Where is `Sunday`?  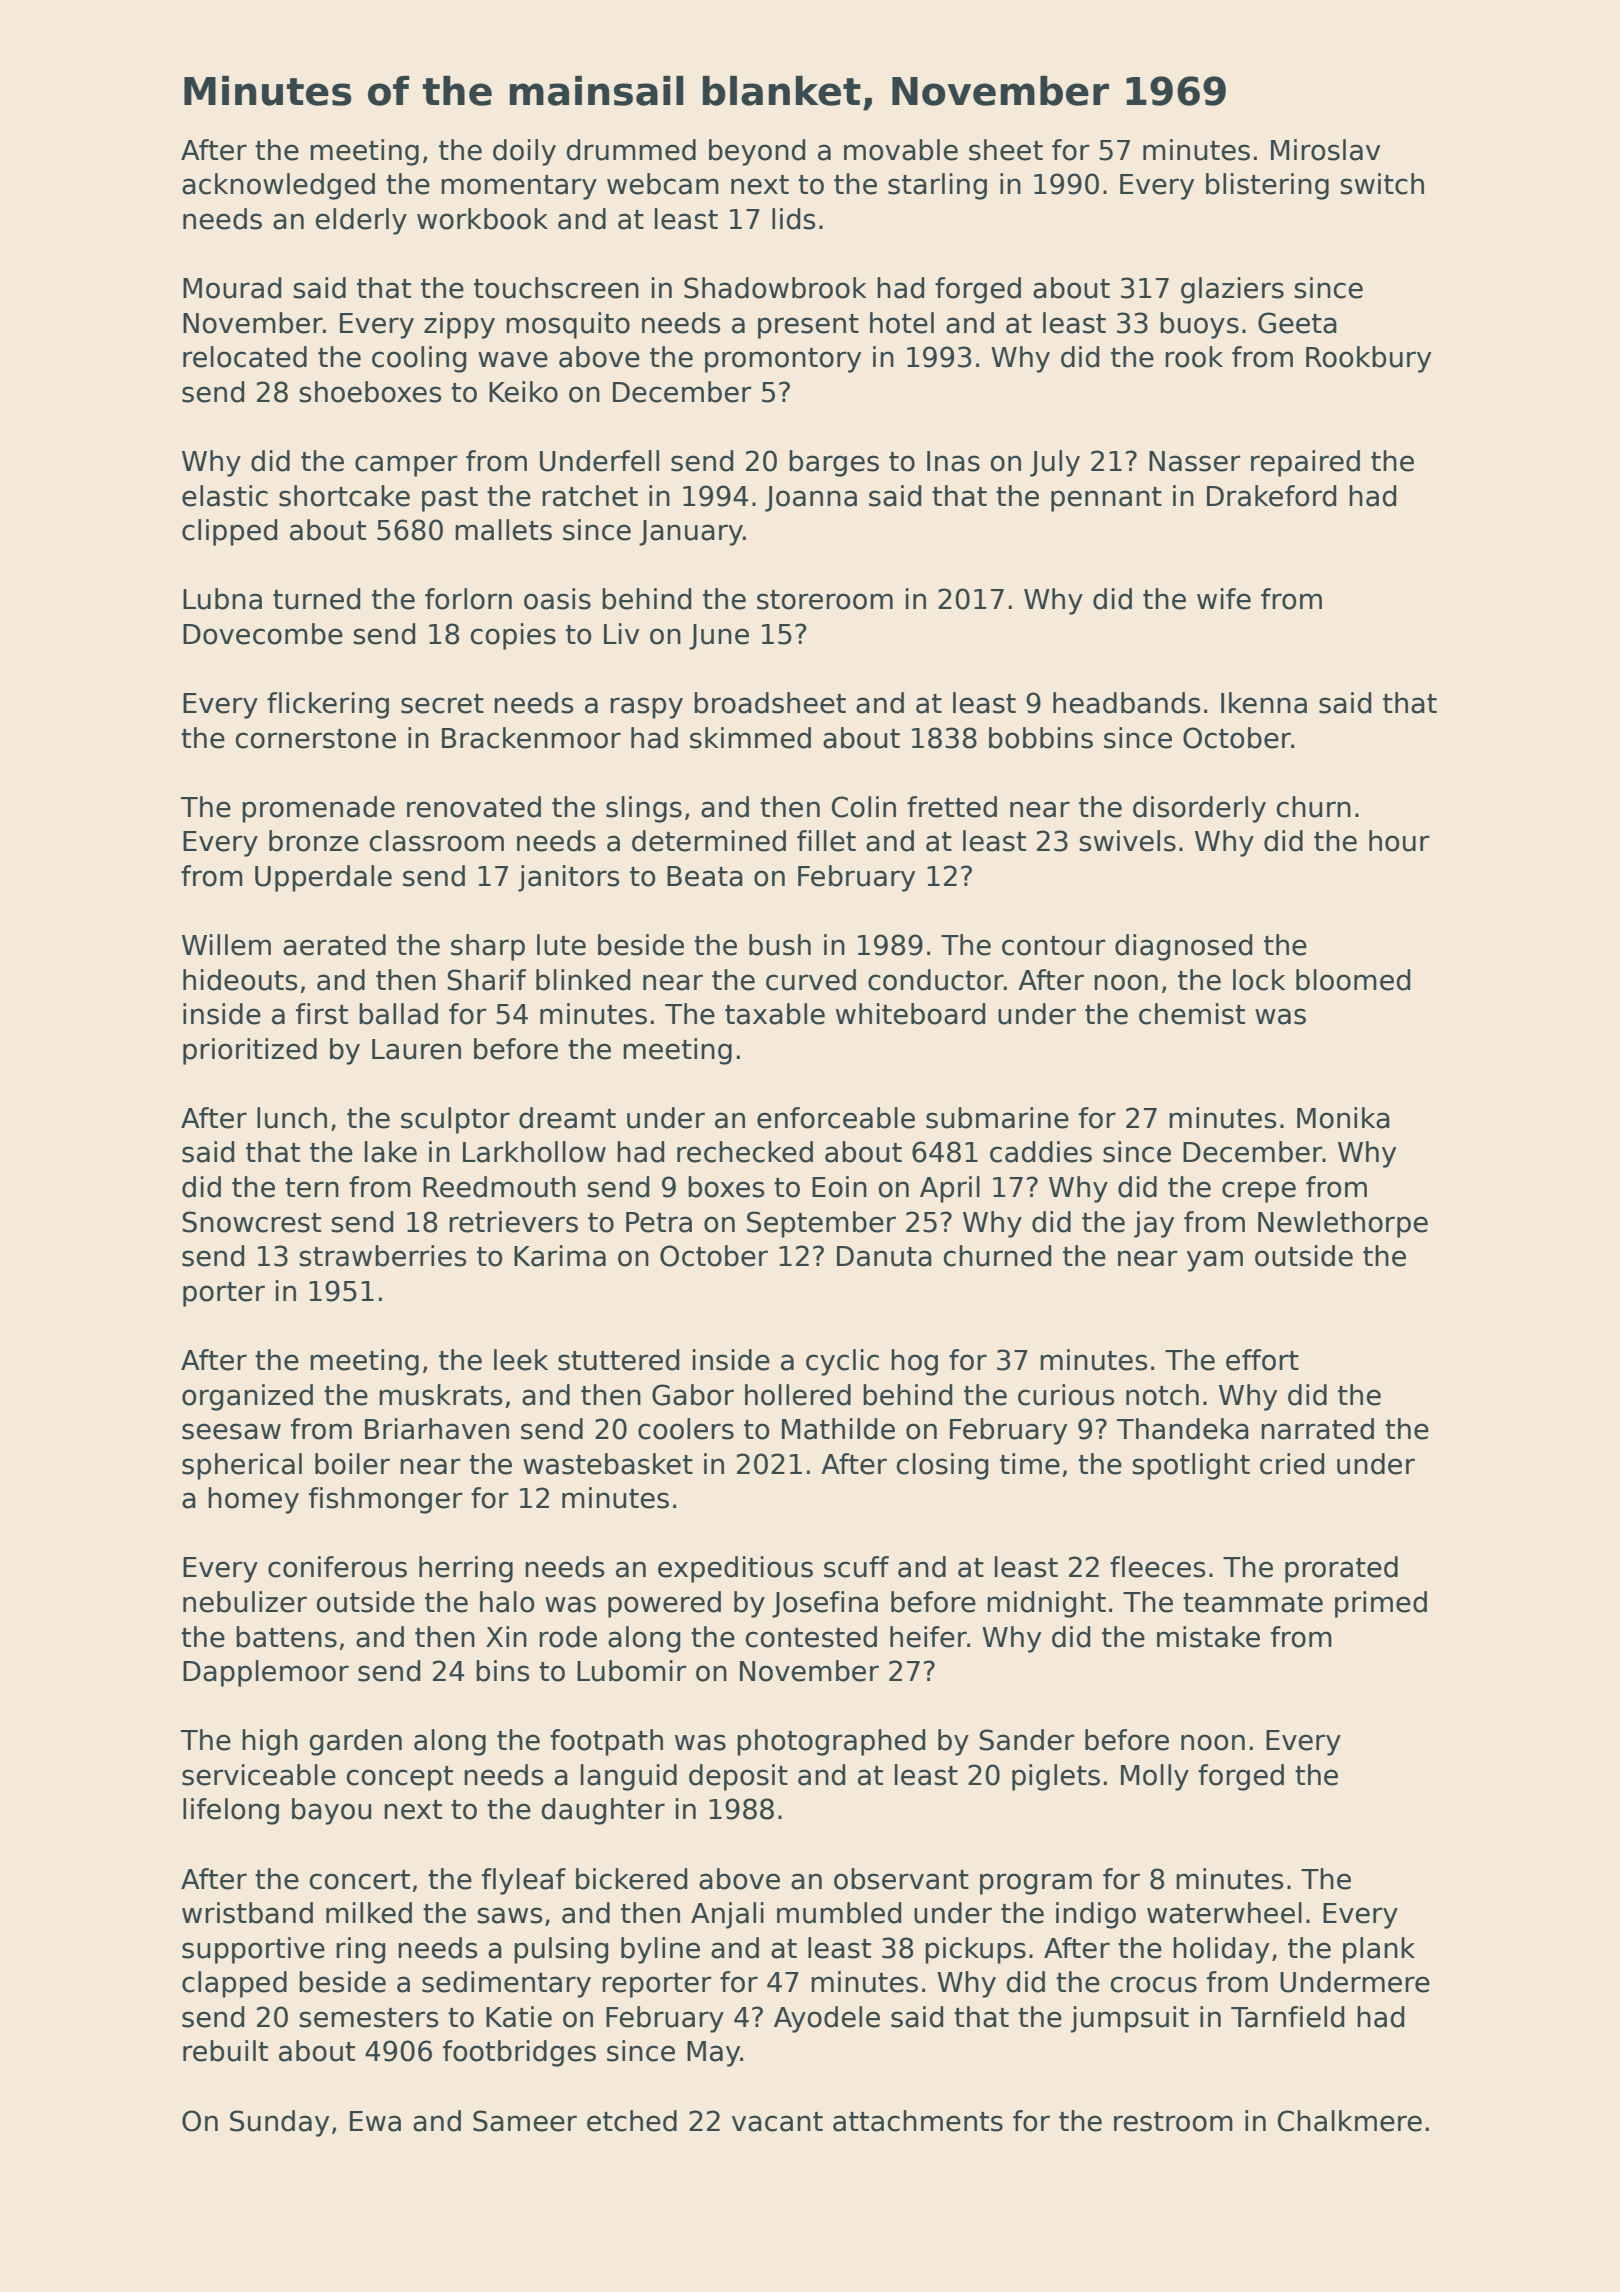
Sunday is located at coordinates (279, 2123).
